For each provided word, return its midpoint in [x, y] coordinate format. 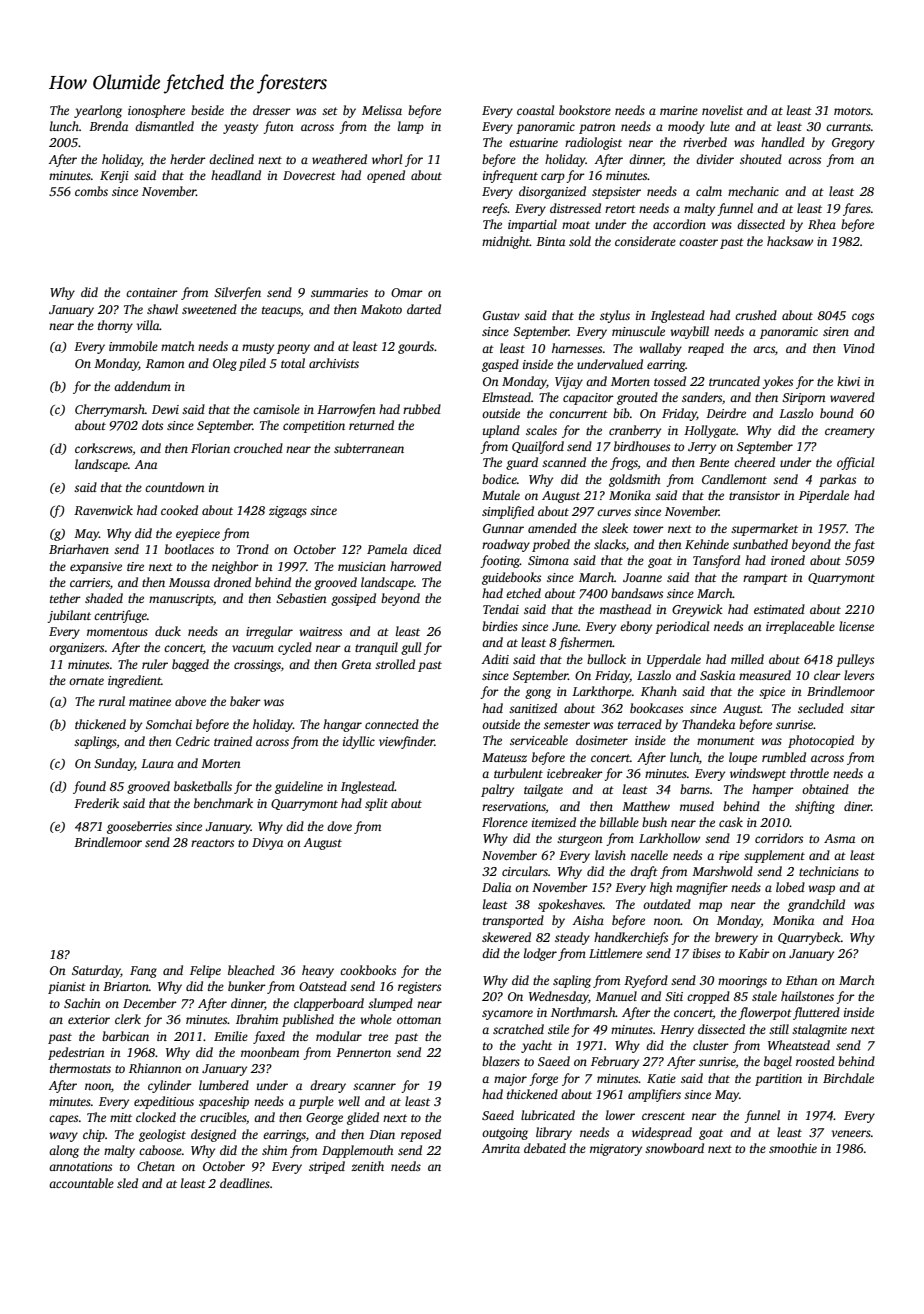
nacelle [649, 855]
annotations [80, 1166]
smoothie [793, 1148]
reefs [495, 209]
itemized [554, 822]
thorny [115, 326]
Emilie [231, 1036]
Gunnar [503, 528]
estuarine [533, 142]
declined [231, 159]
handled [783, 142]
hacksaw [790, 241]
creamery [850, 433]
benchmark [223, 803]
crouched [258, 448]
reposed [421, 1135]
